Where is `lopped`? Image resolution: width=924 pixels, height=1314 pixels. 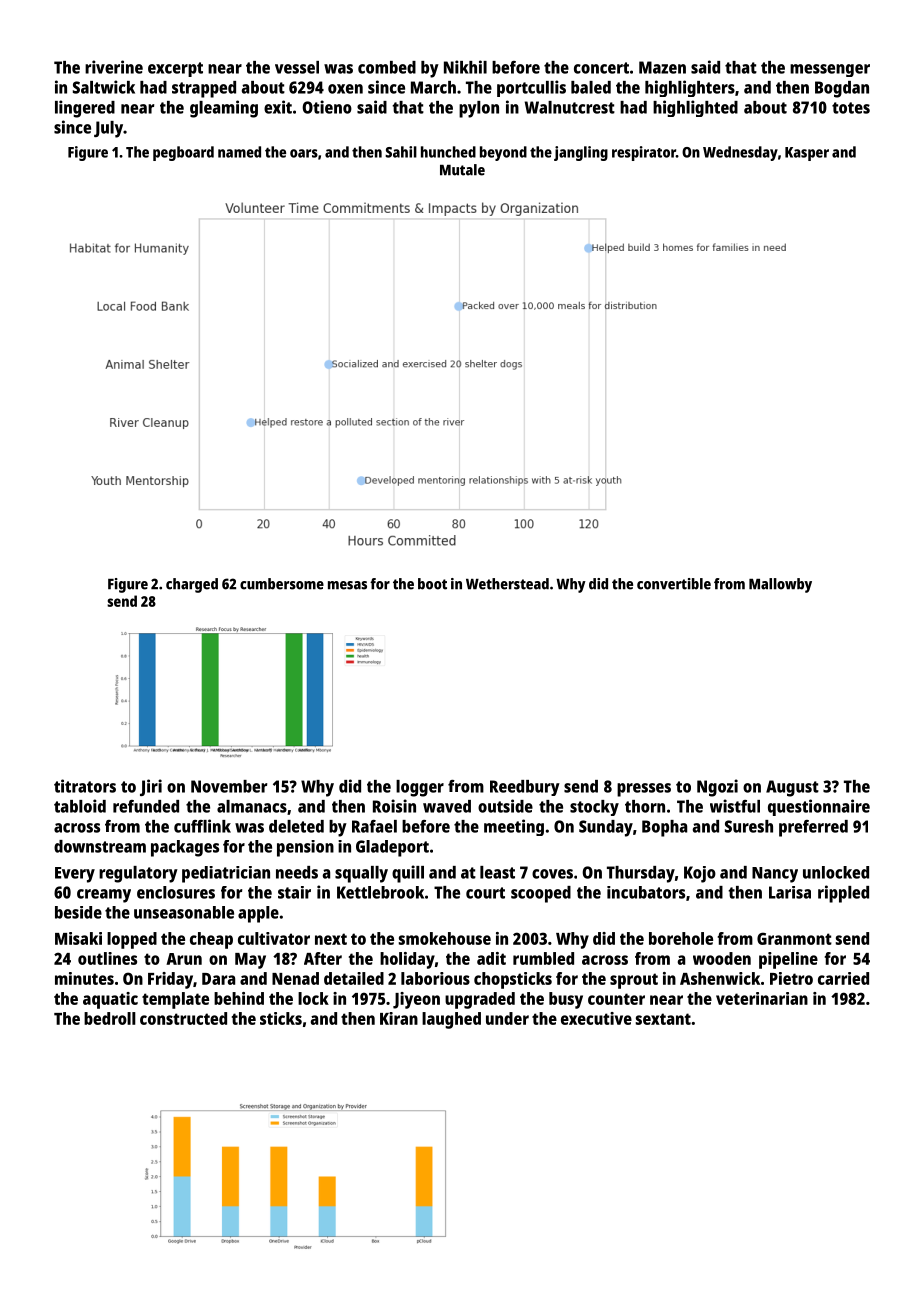 lopped is located at coordinates (132, 940).
